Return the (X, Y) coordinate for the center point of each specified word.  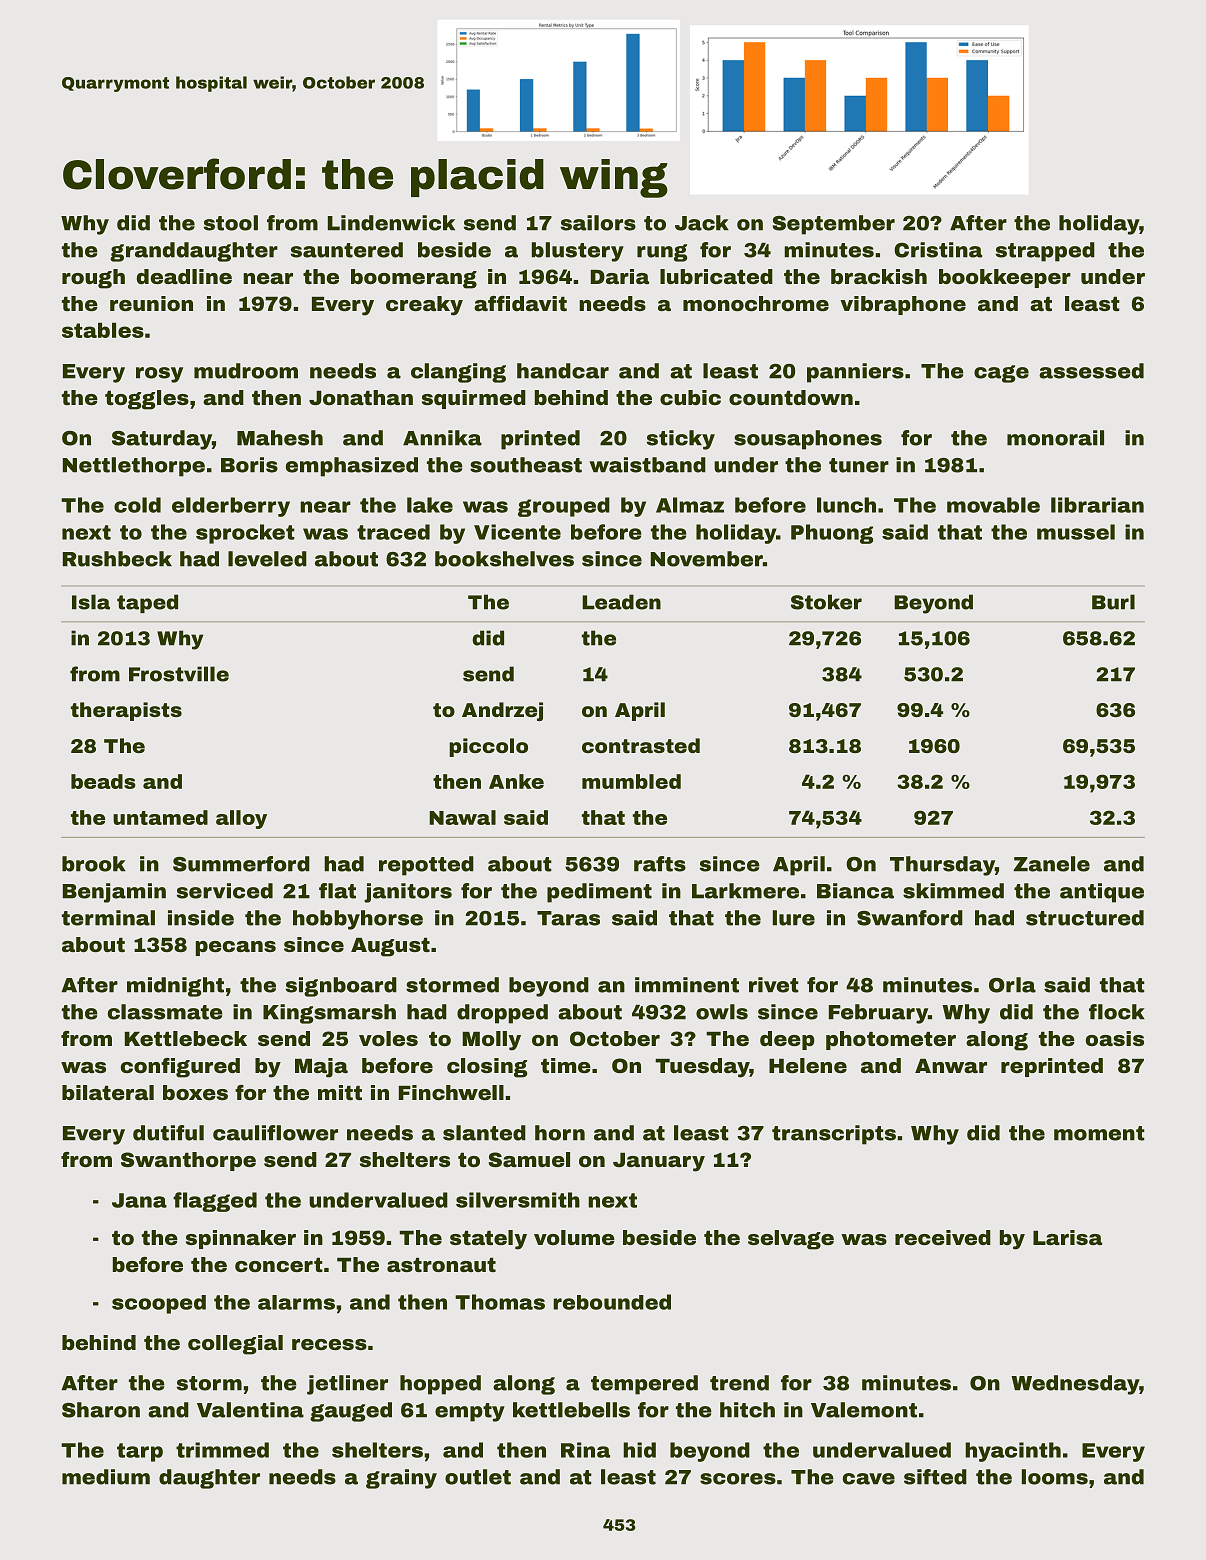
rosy (159, 375)
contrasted (641, 745)
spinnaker (241, 1239)
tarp (140, 1452)
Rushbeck (117, 559)
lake (430, 505)
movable (993, 505)
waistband (647, 465)
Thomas (500, 1302)
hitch (747, 1410)
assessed (1091, 371)
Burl (1113, 602)
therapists (126, 711)
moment (1099, 1133)
